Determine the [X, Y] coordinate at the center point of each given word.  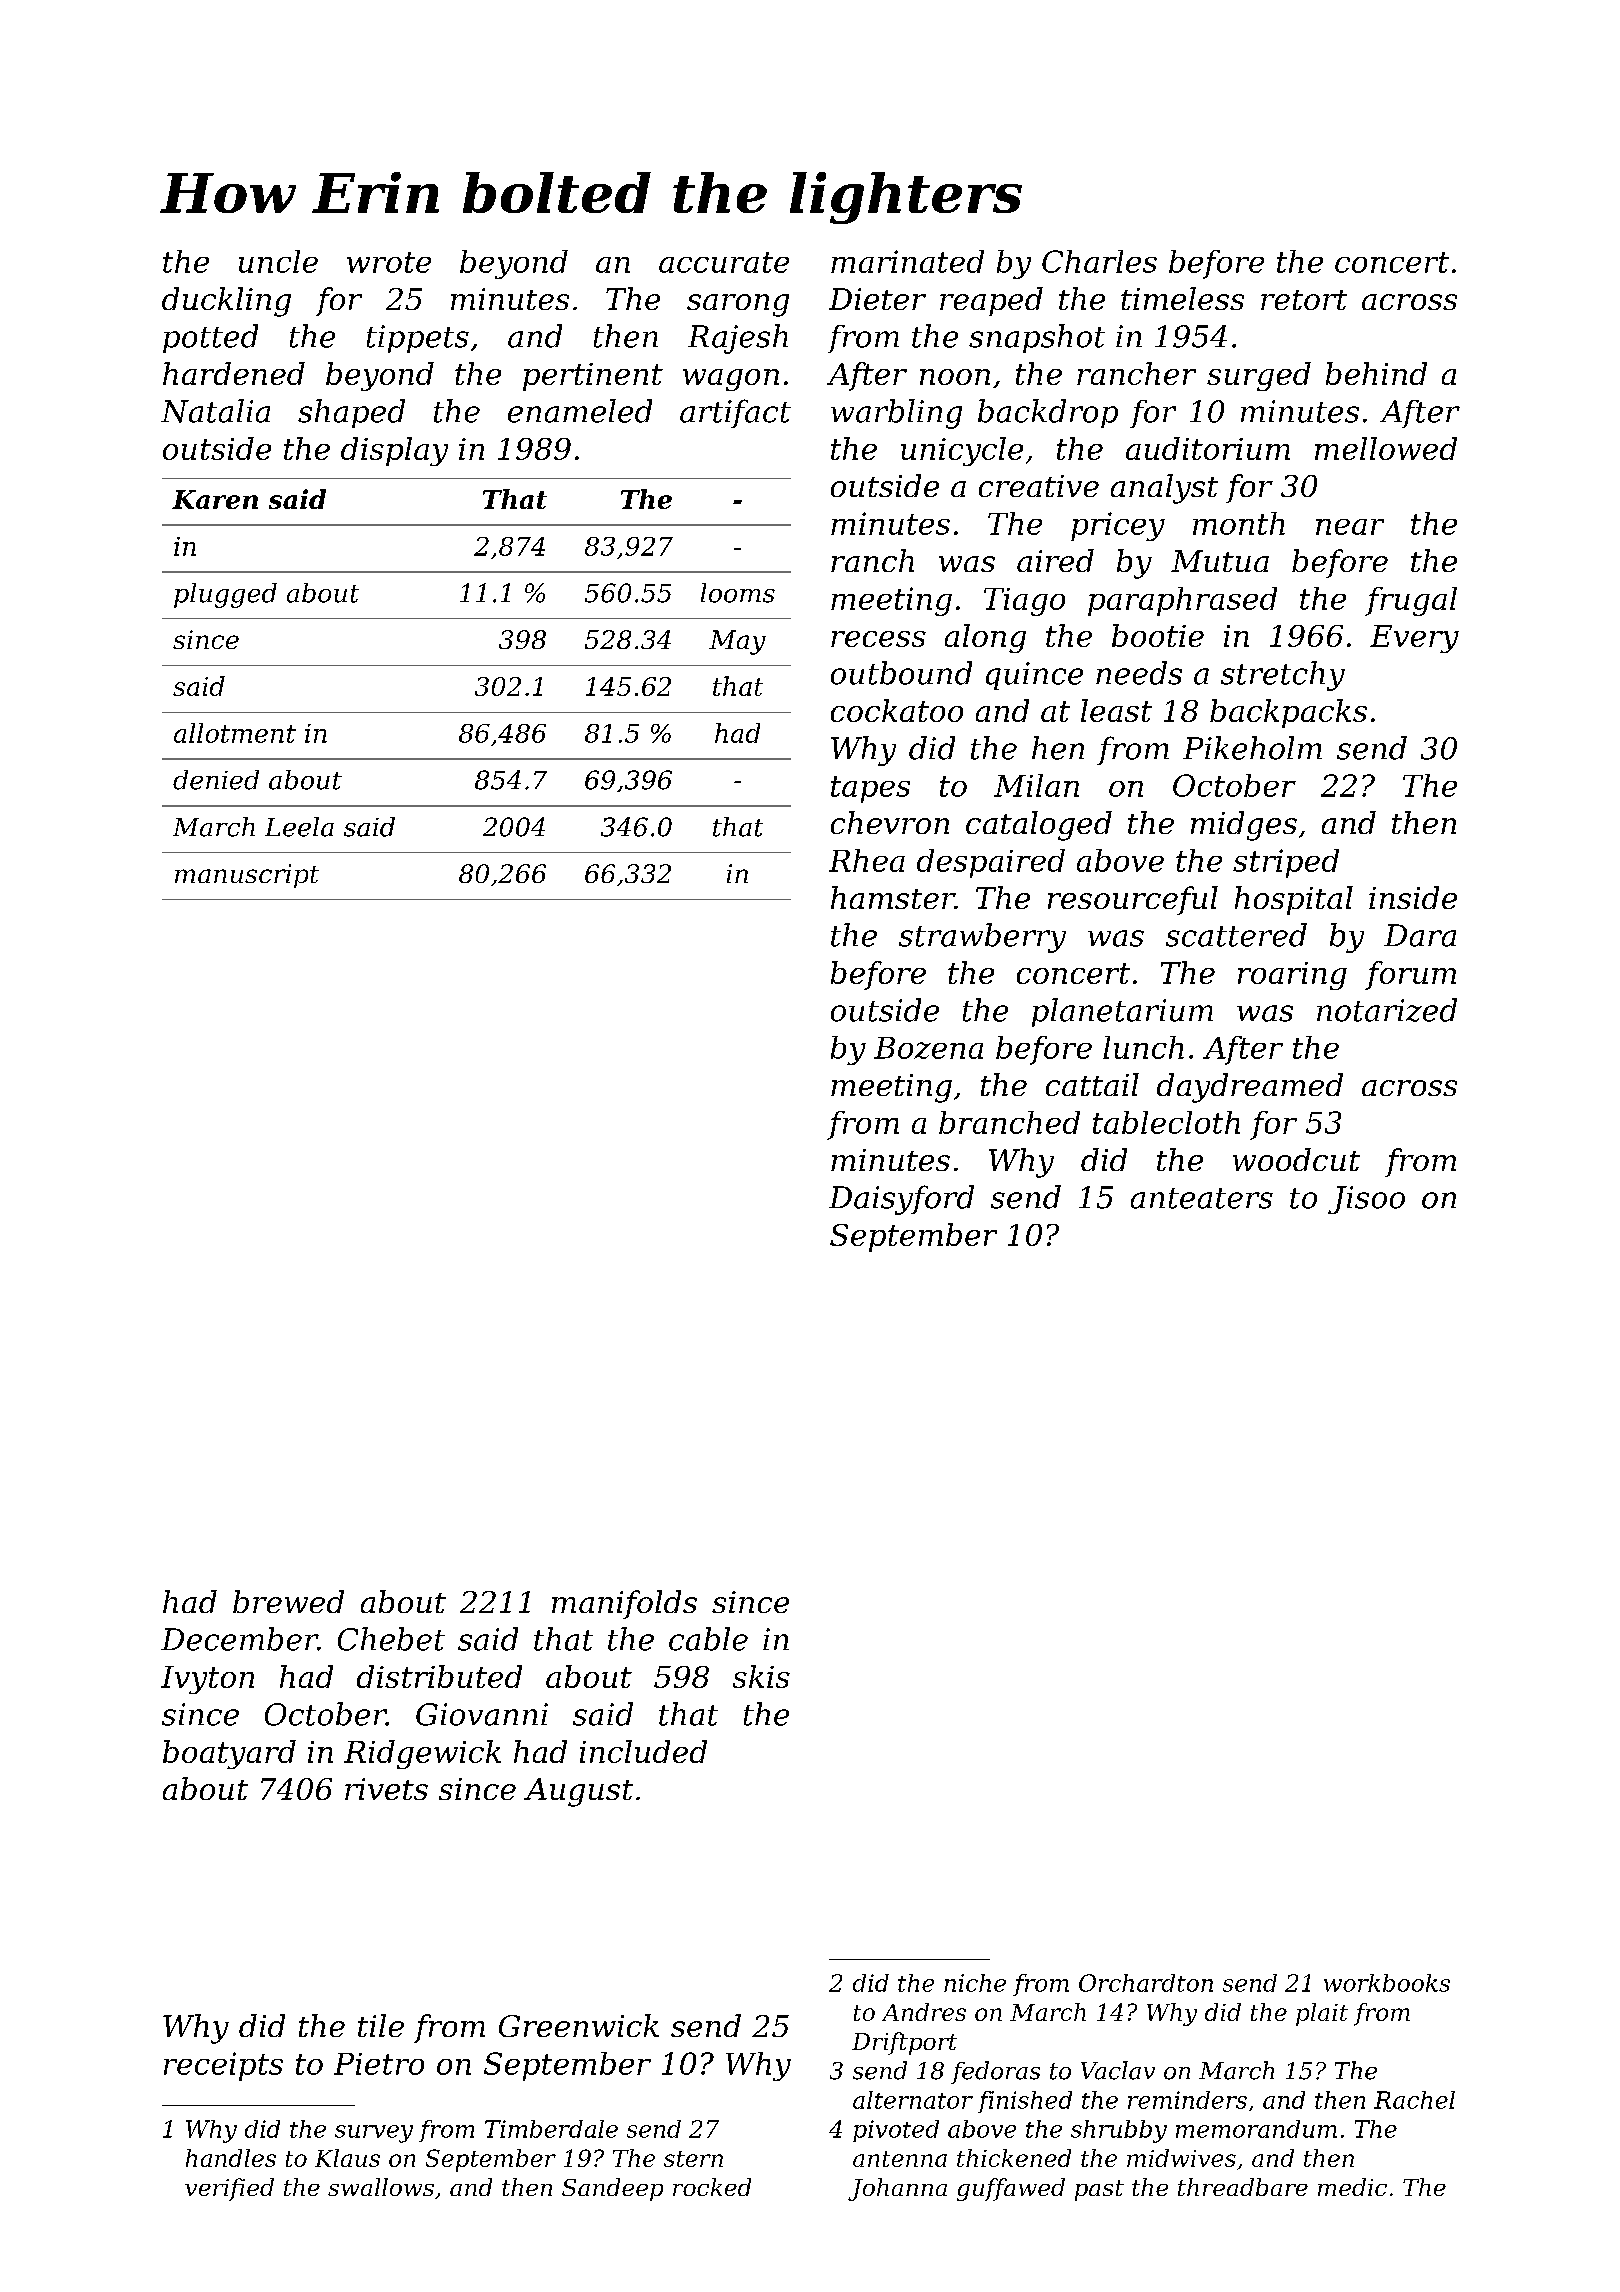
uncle [278, 261]
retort [1304, 300]
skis [761, 1676]
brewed [288, 1601]
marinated [907, 261]
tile [381, 2025]
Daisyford [901, 1200]
